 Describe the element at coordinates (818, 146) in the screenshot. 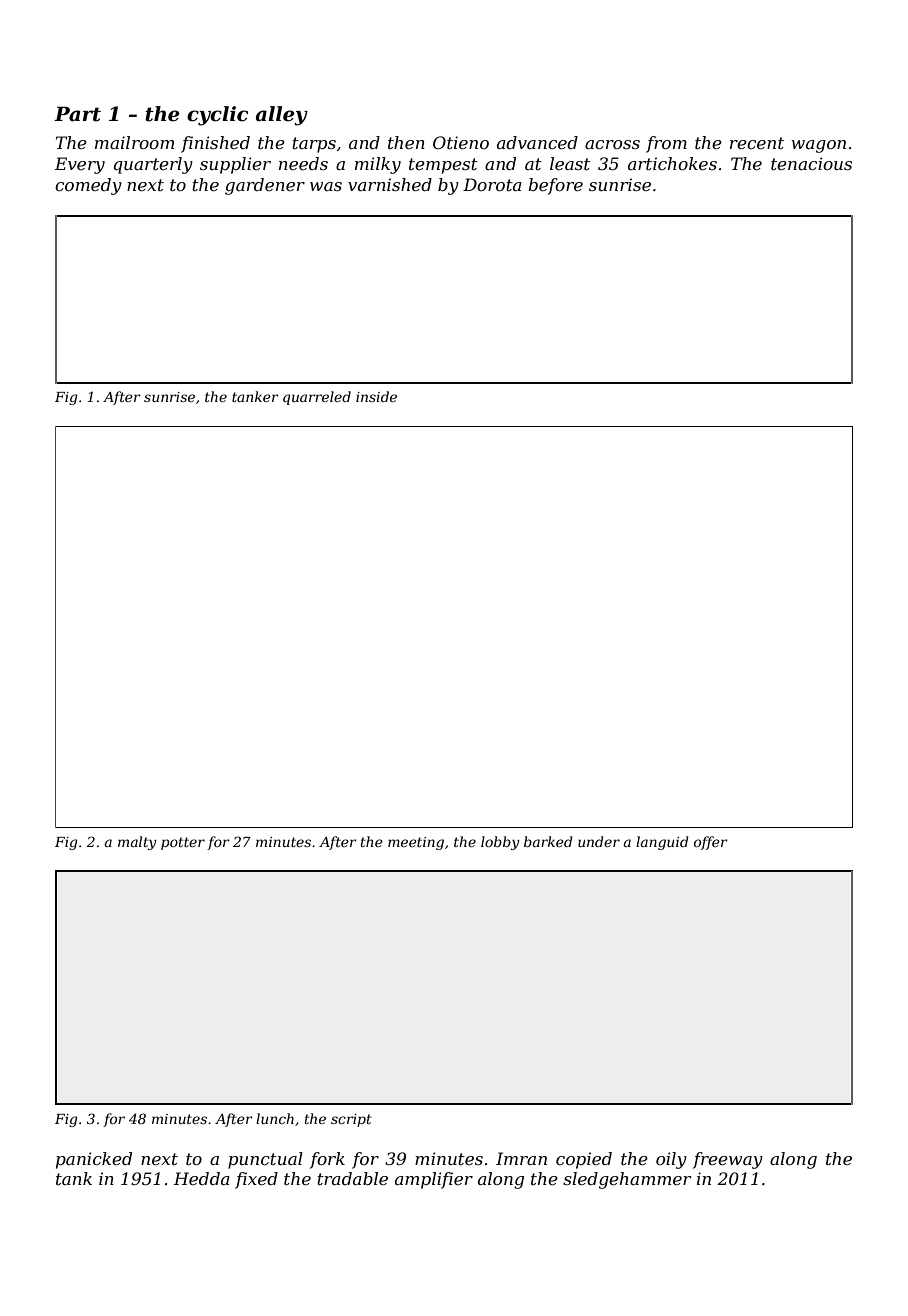

I see `wagon` at that location.
